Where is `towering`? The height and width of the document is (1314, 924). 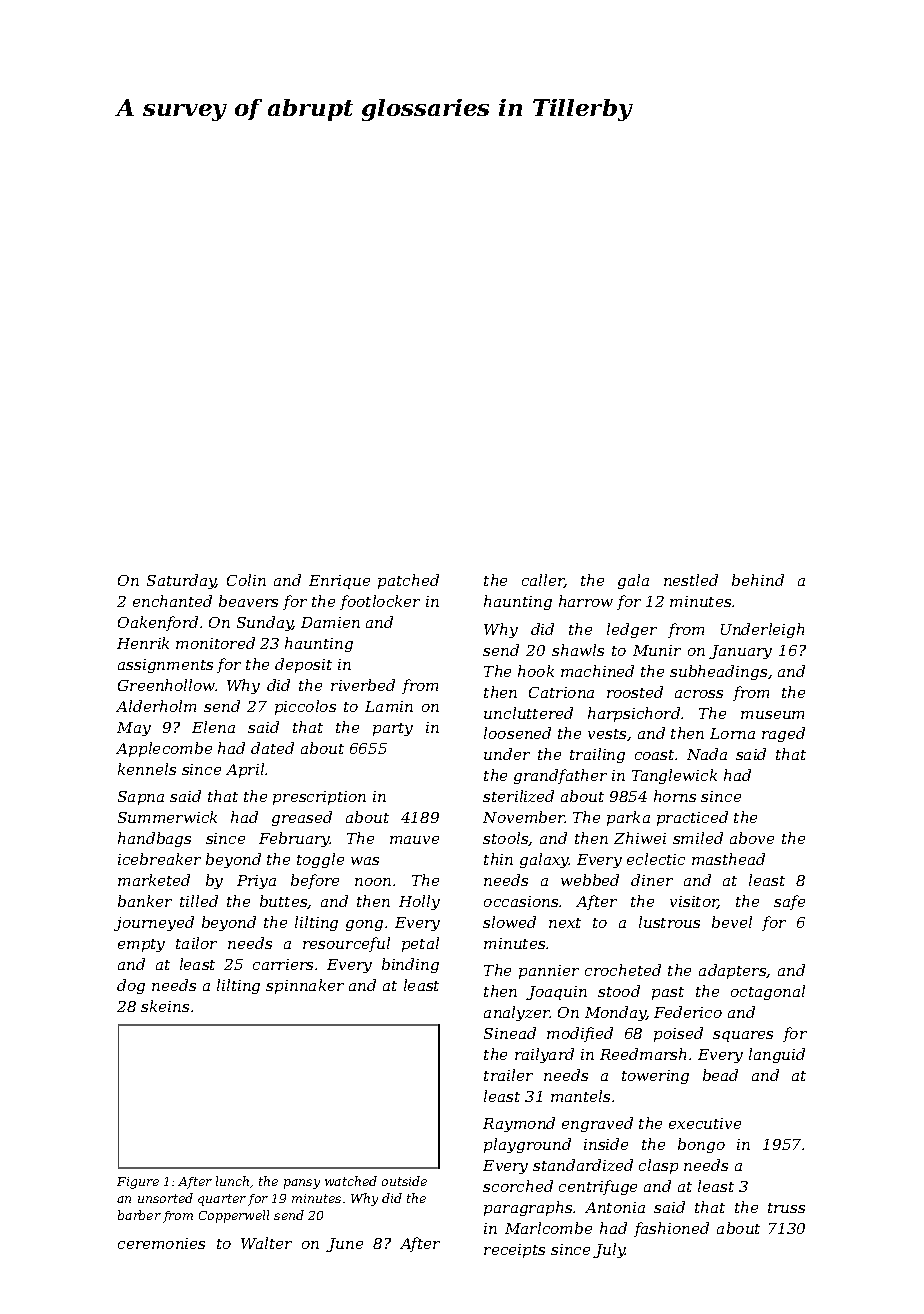 towering is located at coordinates (655, 1077).
